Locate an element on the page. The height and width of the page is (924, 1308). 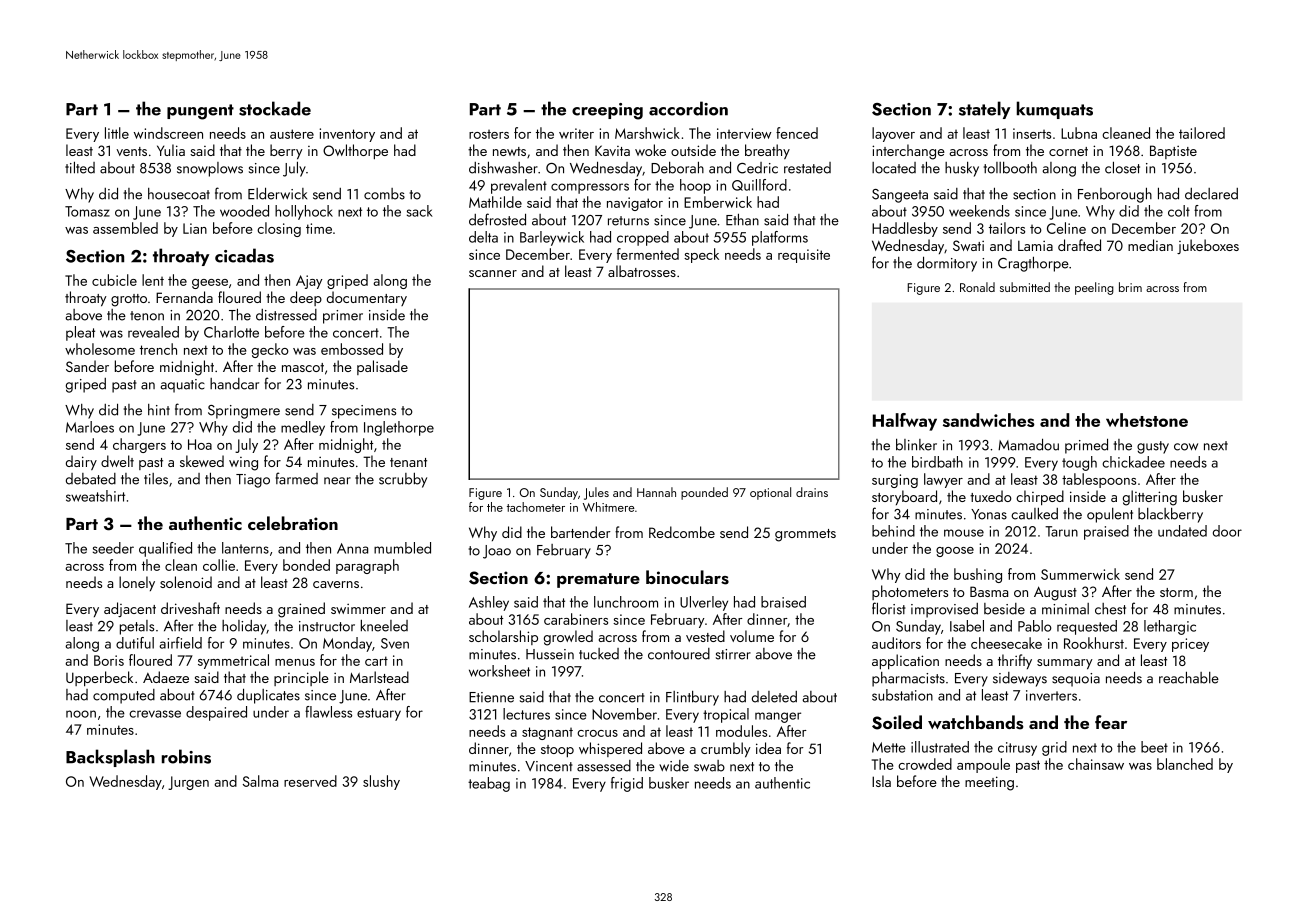
fenced is located at coordinates (797, 133).
